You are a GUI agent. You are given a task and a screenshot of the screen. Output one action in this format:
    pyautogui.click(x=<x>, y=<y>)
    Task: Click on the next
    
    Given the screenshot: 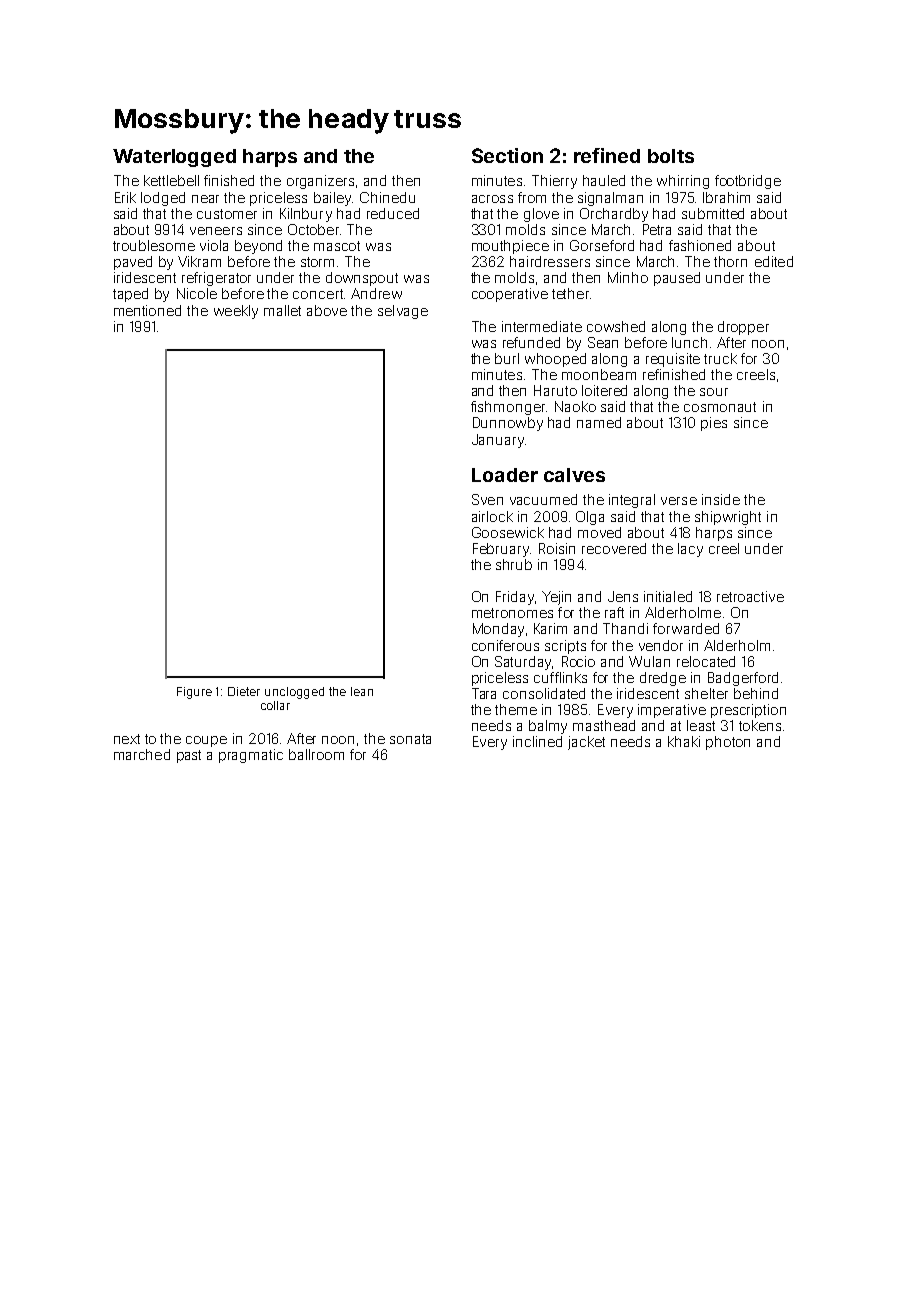 What is the action you would take?
    pyautogui.click(x=127, y=739)
